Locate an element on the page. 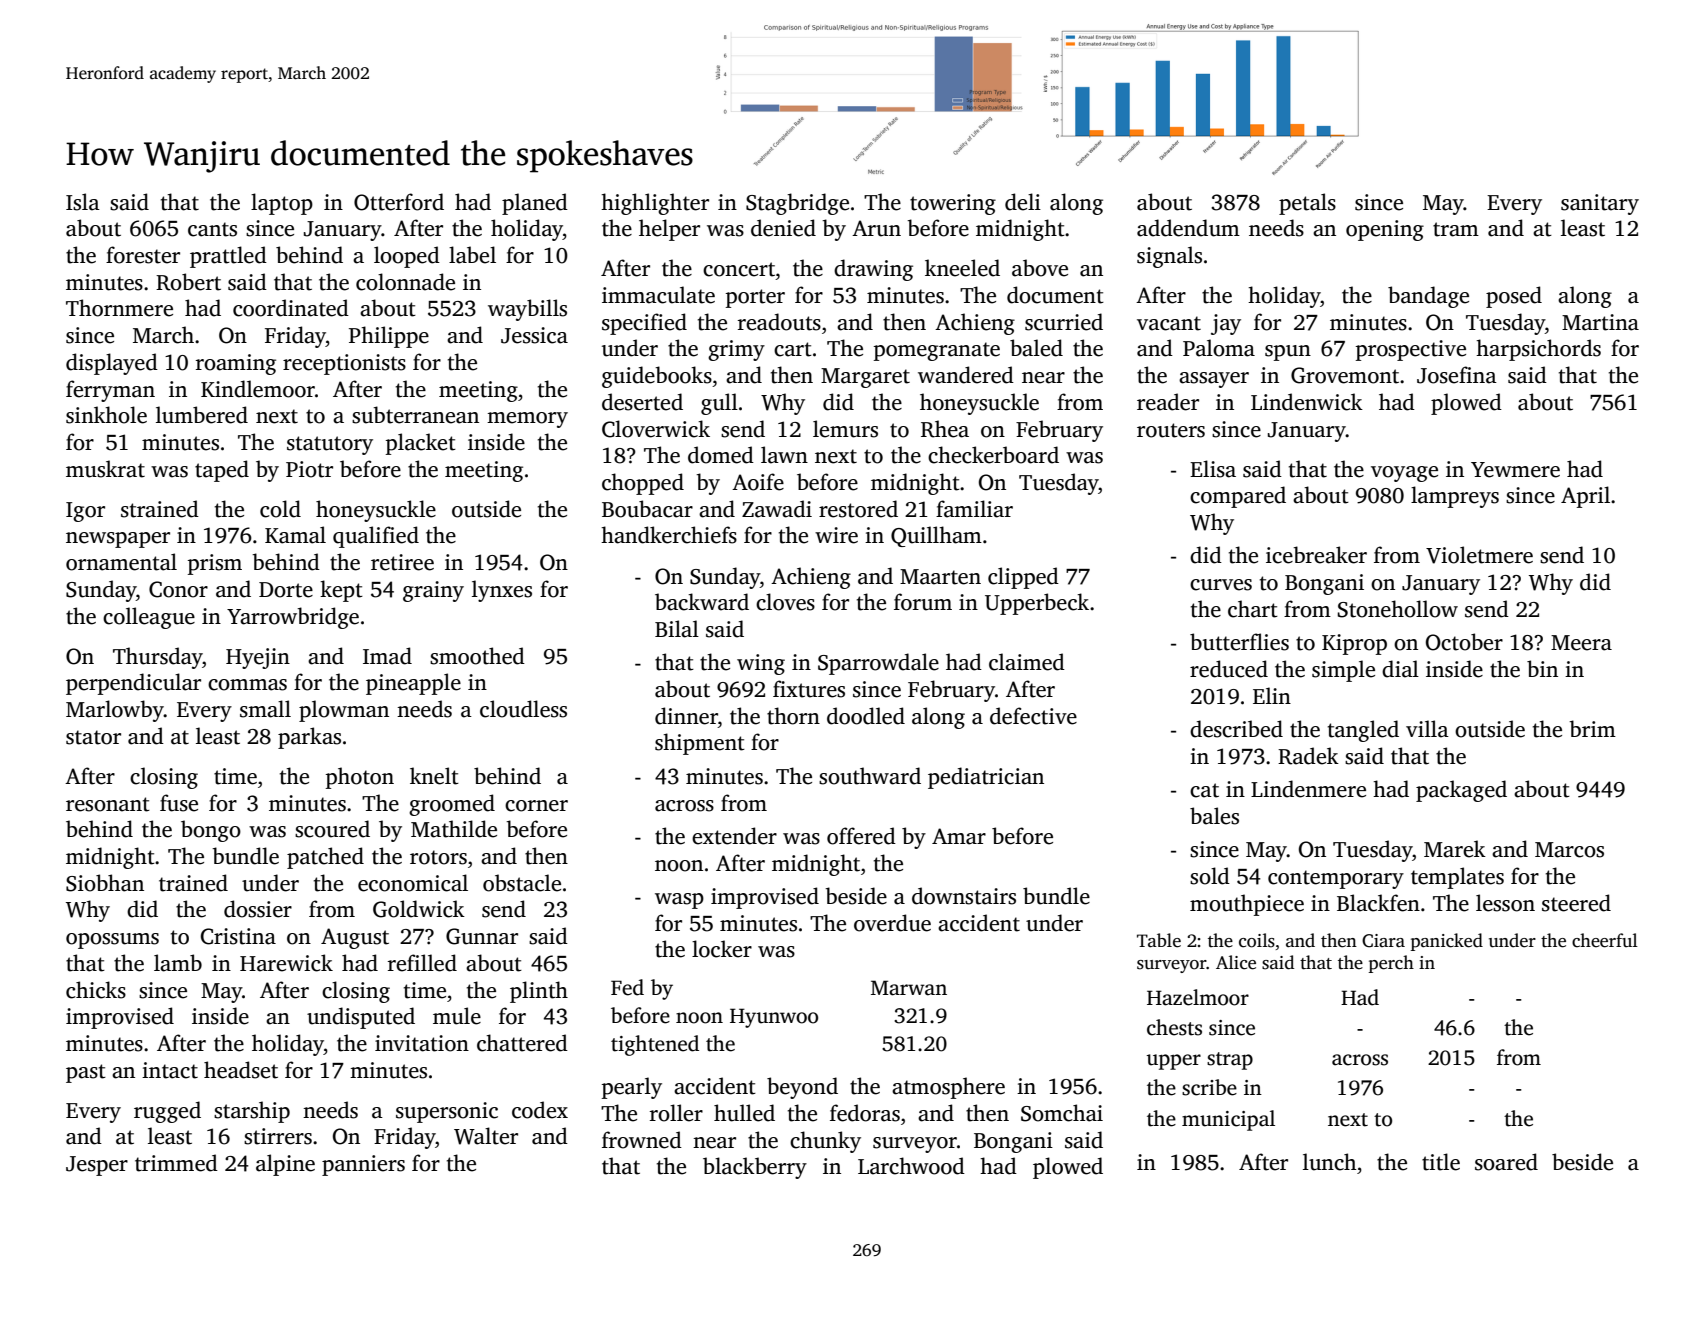 This page has height=1318, width=1705. Violetmere is located at coordinates (1479, 555).
